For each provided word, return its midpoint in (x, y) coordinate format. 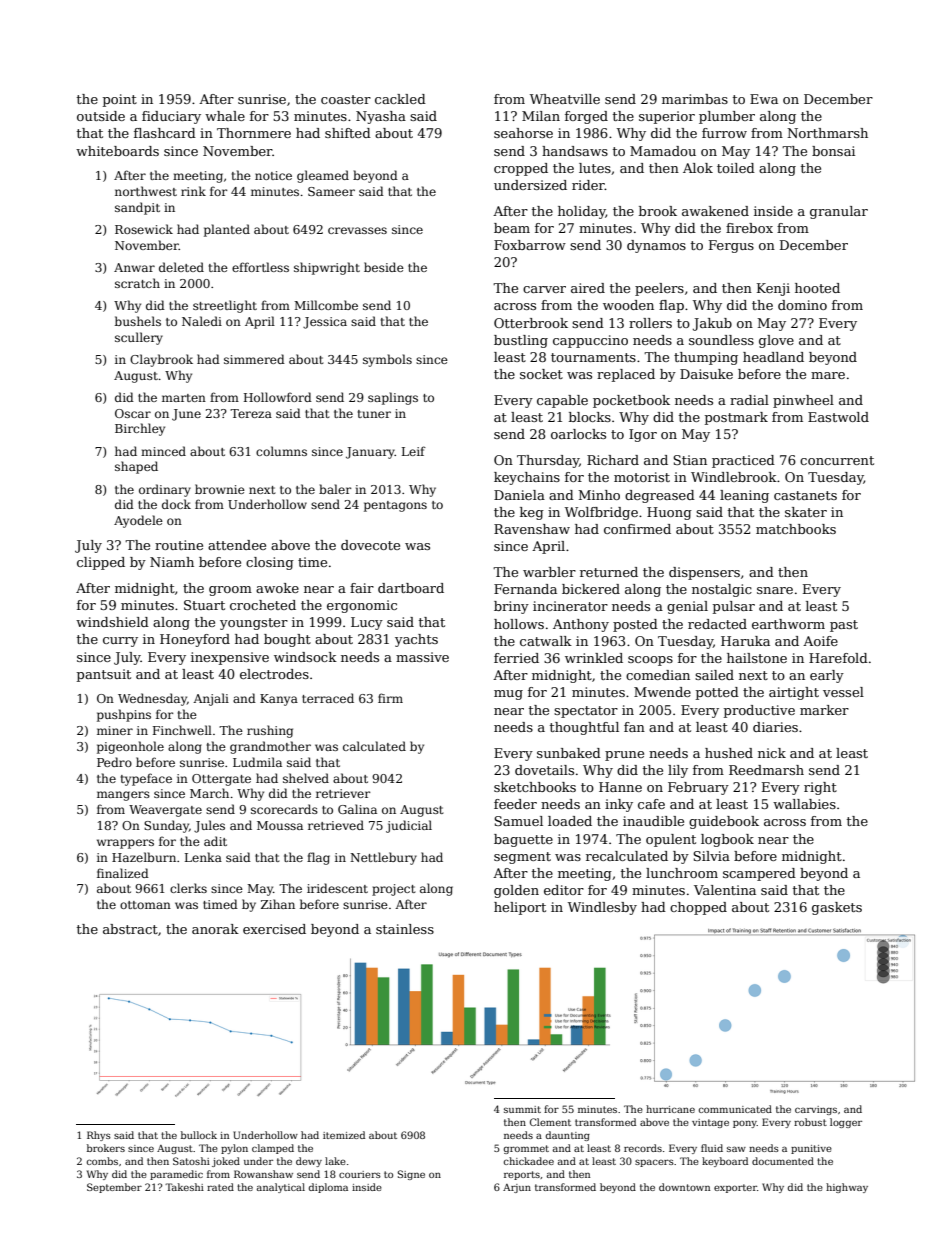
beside (384, 267)
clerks (188, 888)
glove (776, 341)
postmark (736, 418)
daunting (567, 1136)
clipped (101, 563)
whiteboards (117, 151)
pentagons (395, 506)
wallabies (804, 804)
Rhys (99, 1136)
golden (516, 891)
